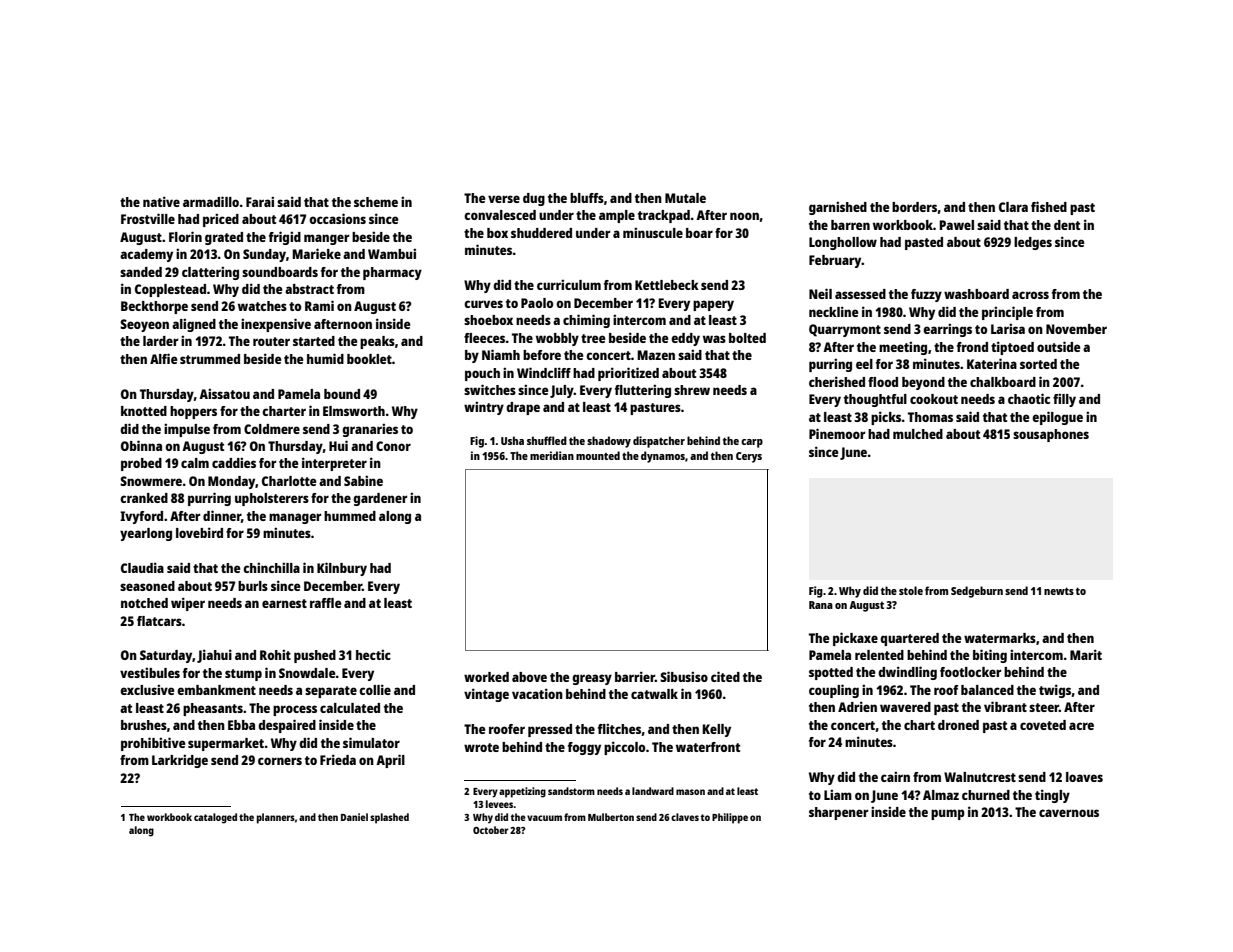 The width and height of the document is (1233, 952). I want to click on barrier, so click(635, 676).
